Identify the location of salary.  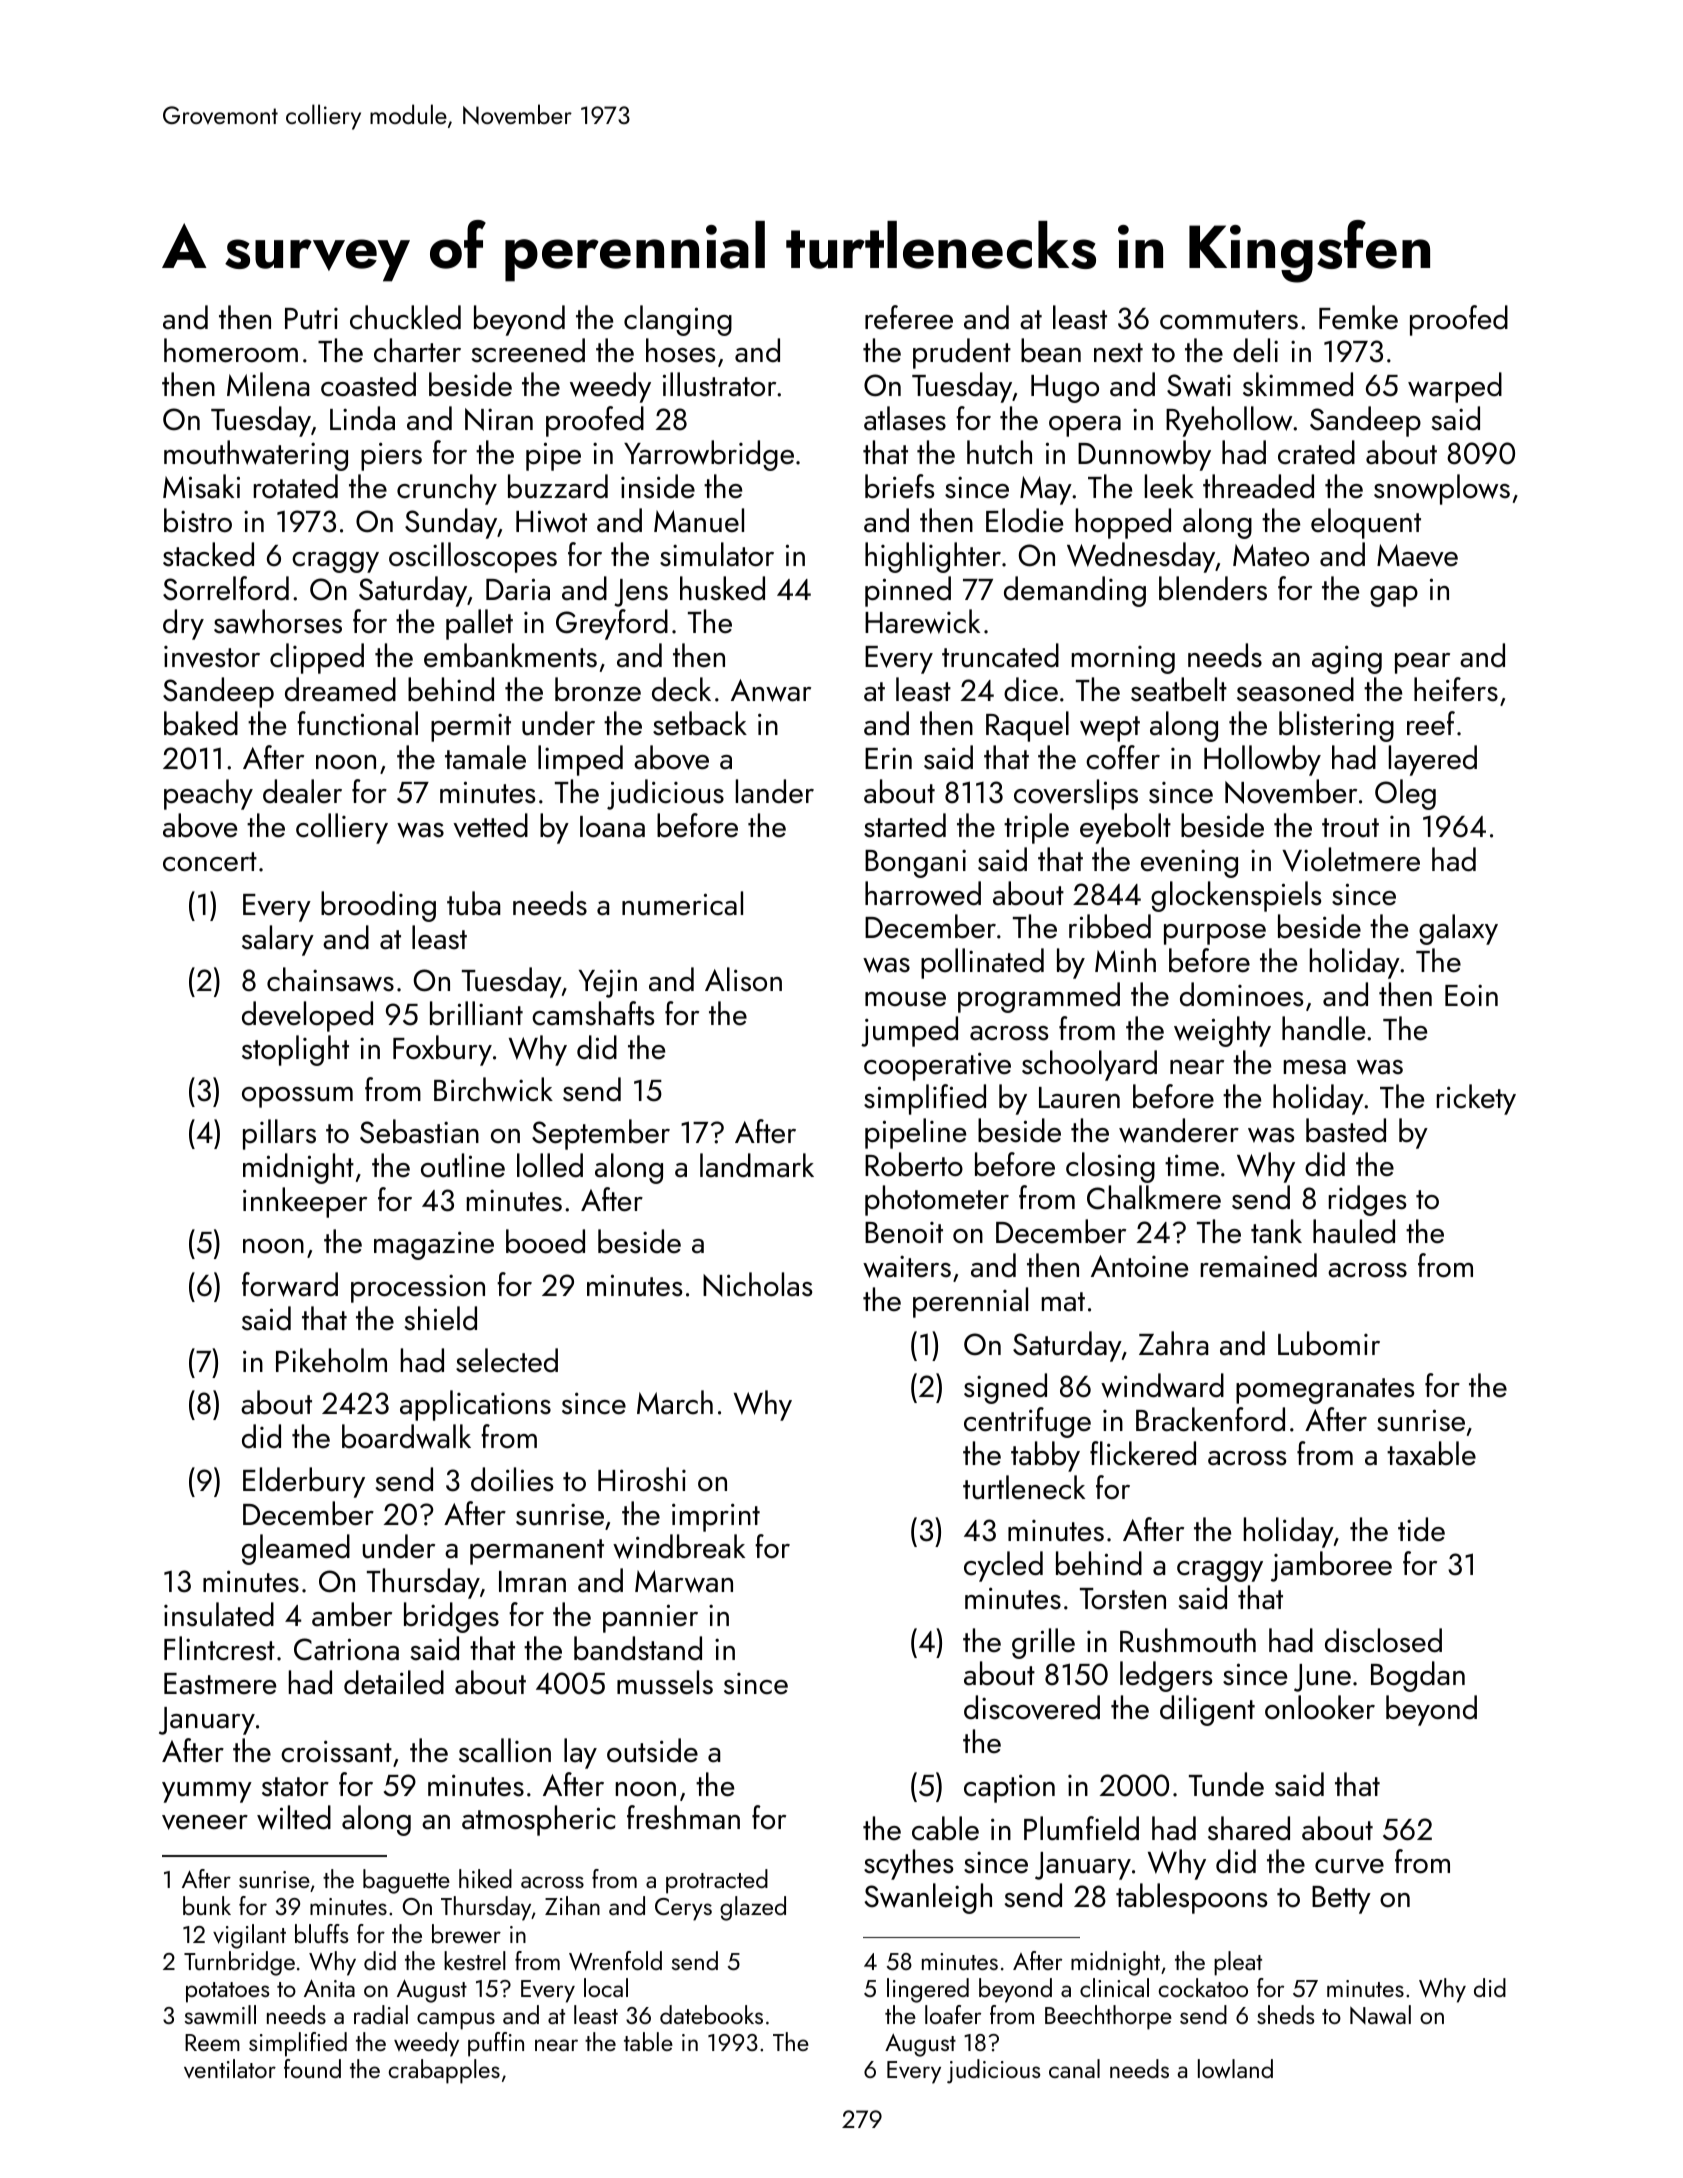
(278, 940).
